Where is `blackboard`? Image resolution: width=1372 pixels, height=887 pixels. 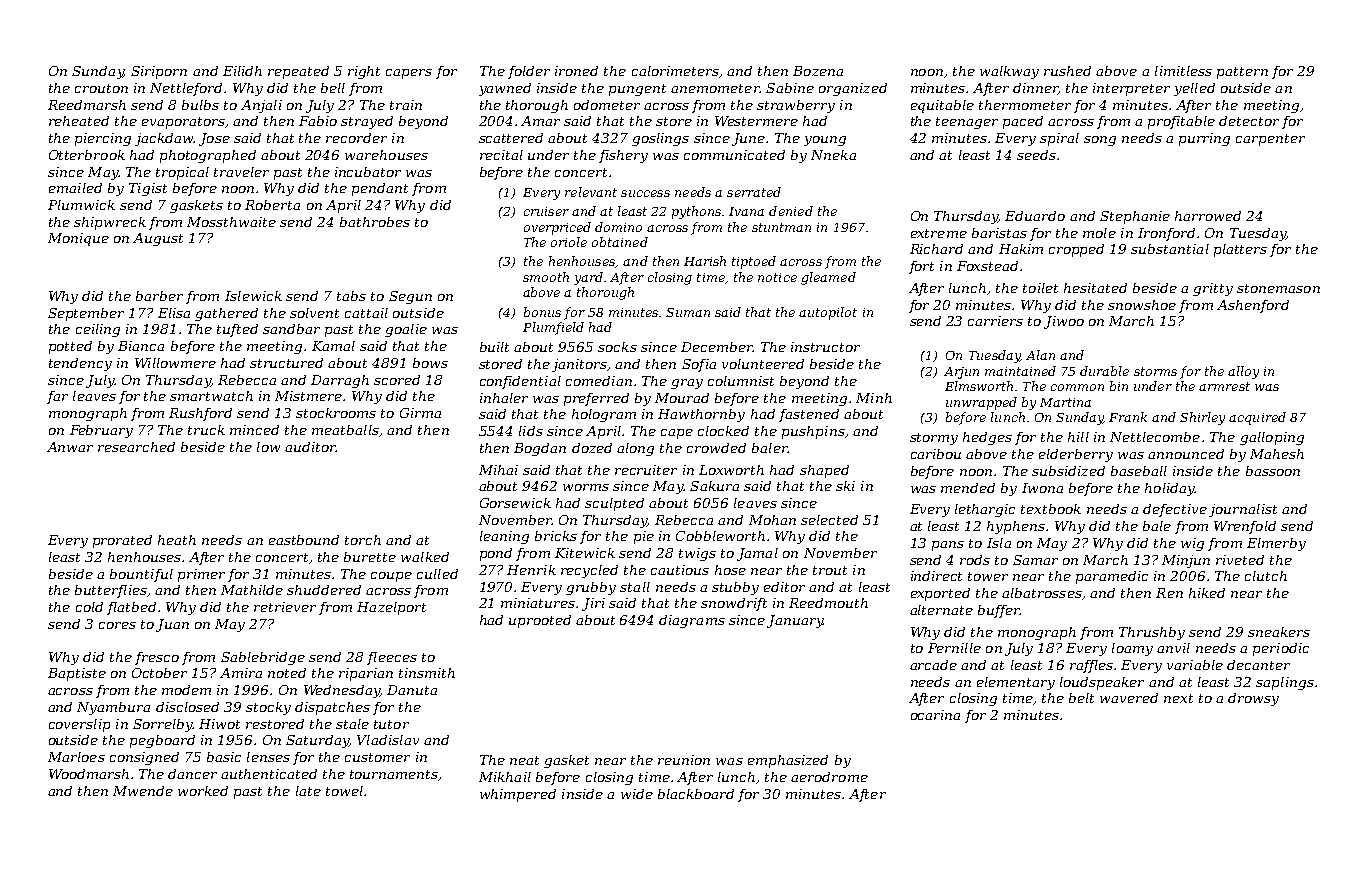 blackboard is located at coordinates (696, 794).
